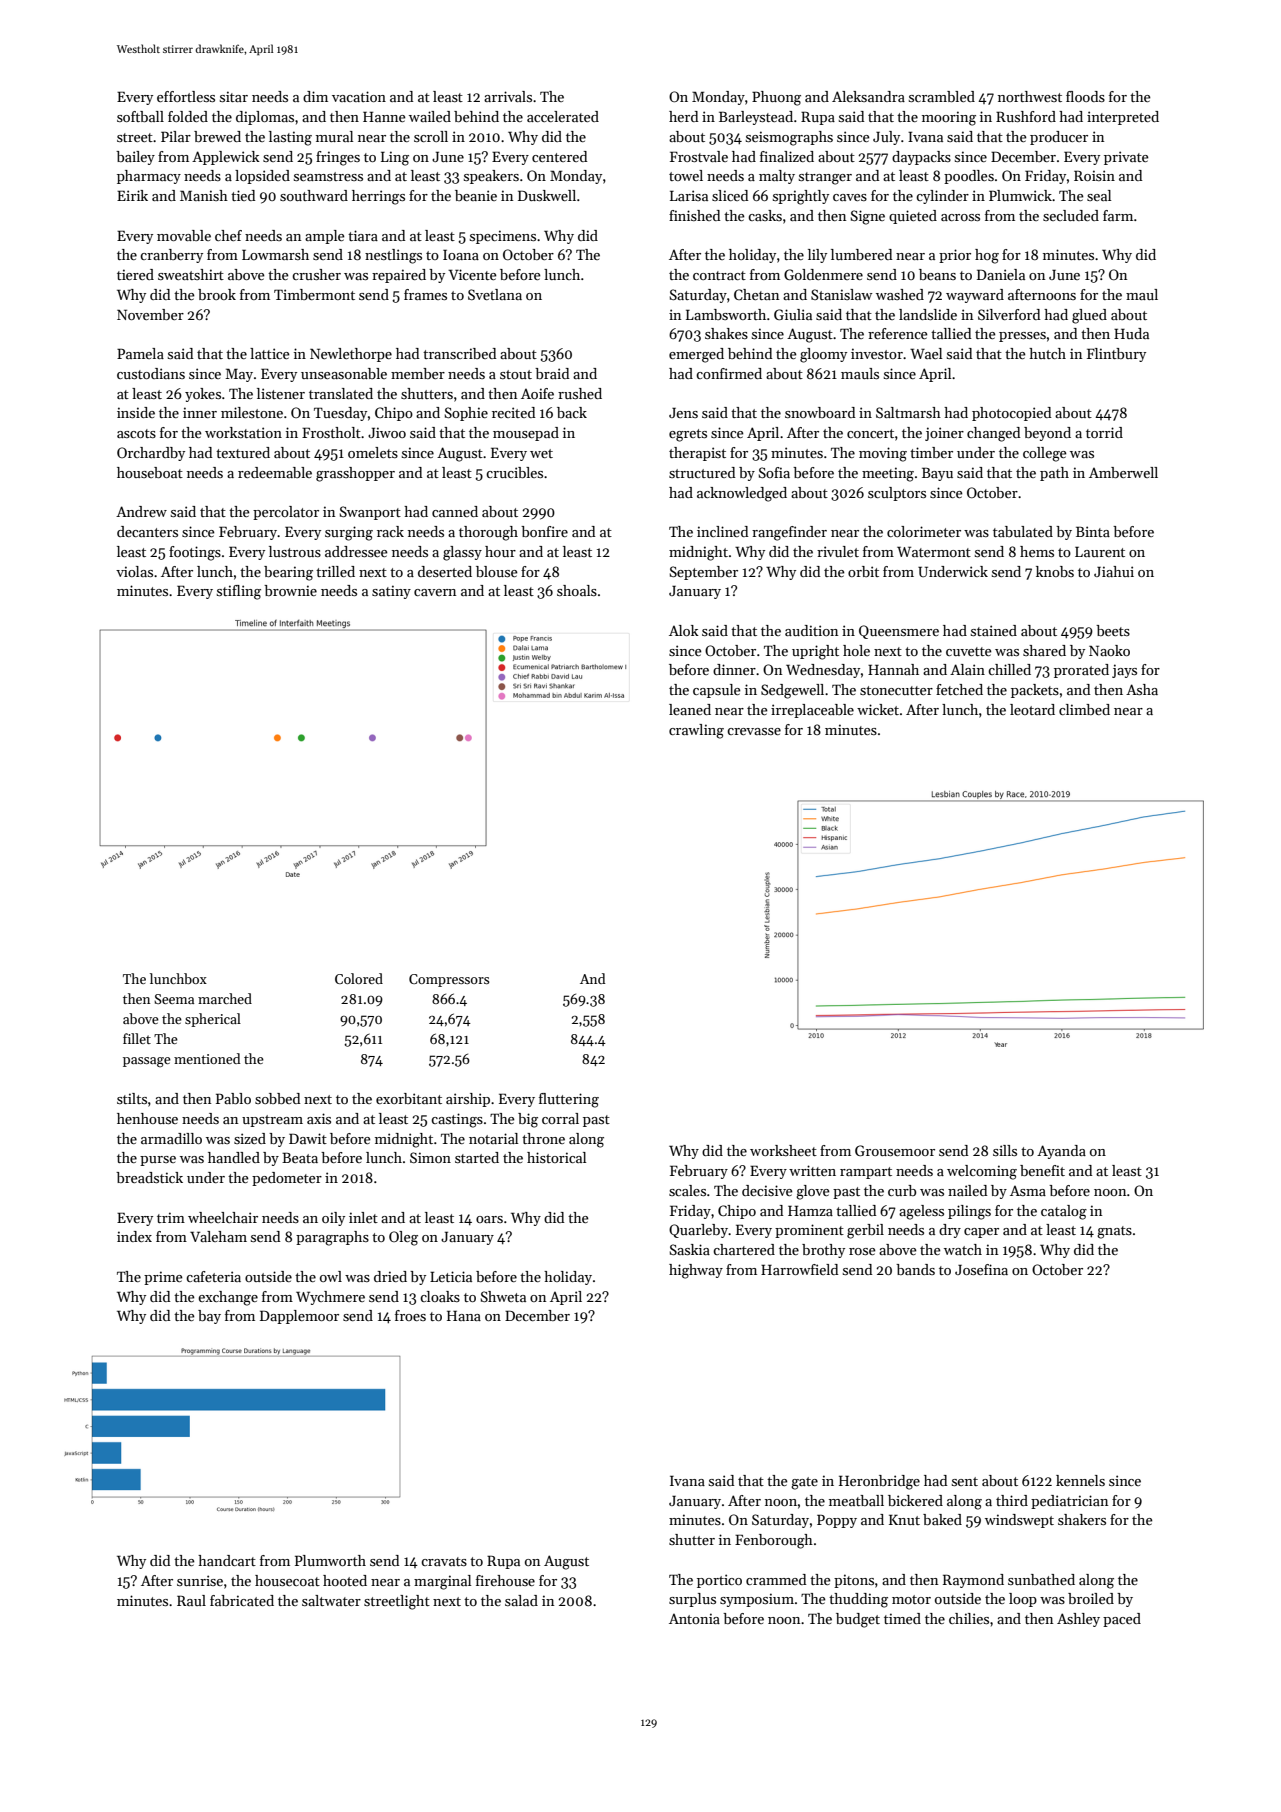 This screenshot has width=1281, height=1812. What do you see at coordinates (526, 434) in the screenshot?
I see `mousepad` at bounding box center [526, 434].
